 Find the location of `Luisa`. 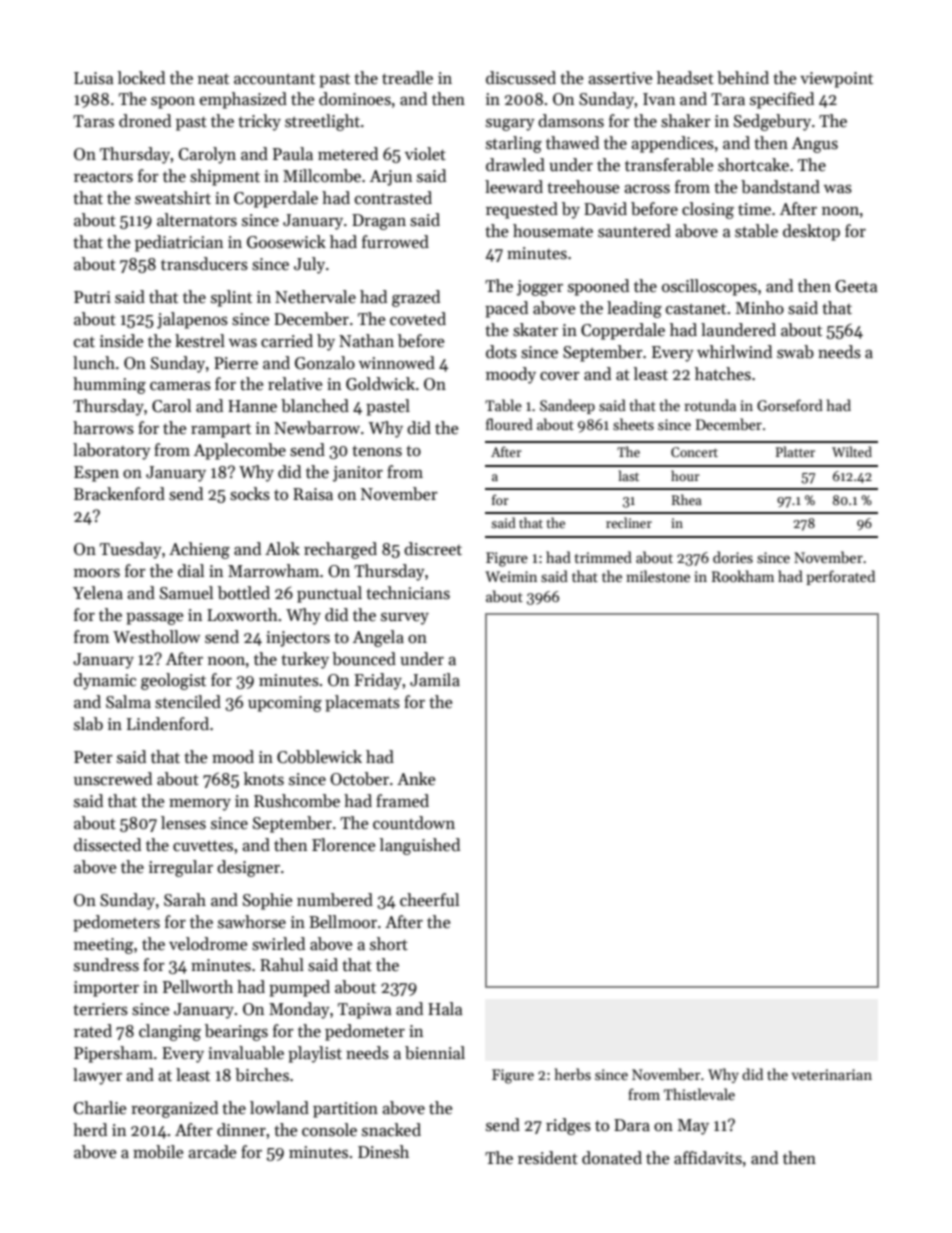

Luisa is located at coordinates (94, 78).
